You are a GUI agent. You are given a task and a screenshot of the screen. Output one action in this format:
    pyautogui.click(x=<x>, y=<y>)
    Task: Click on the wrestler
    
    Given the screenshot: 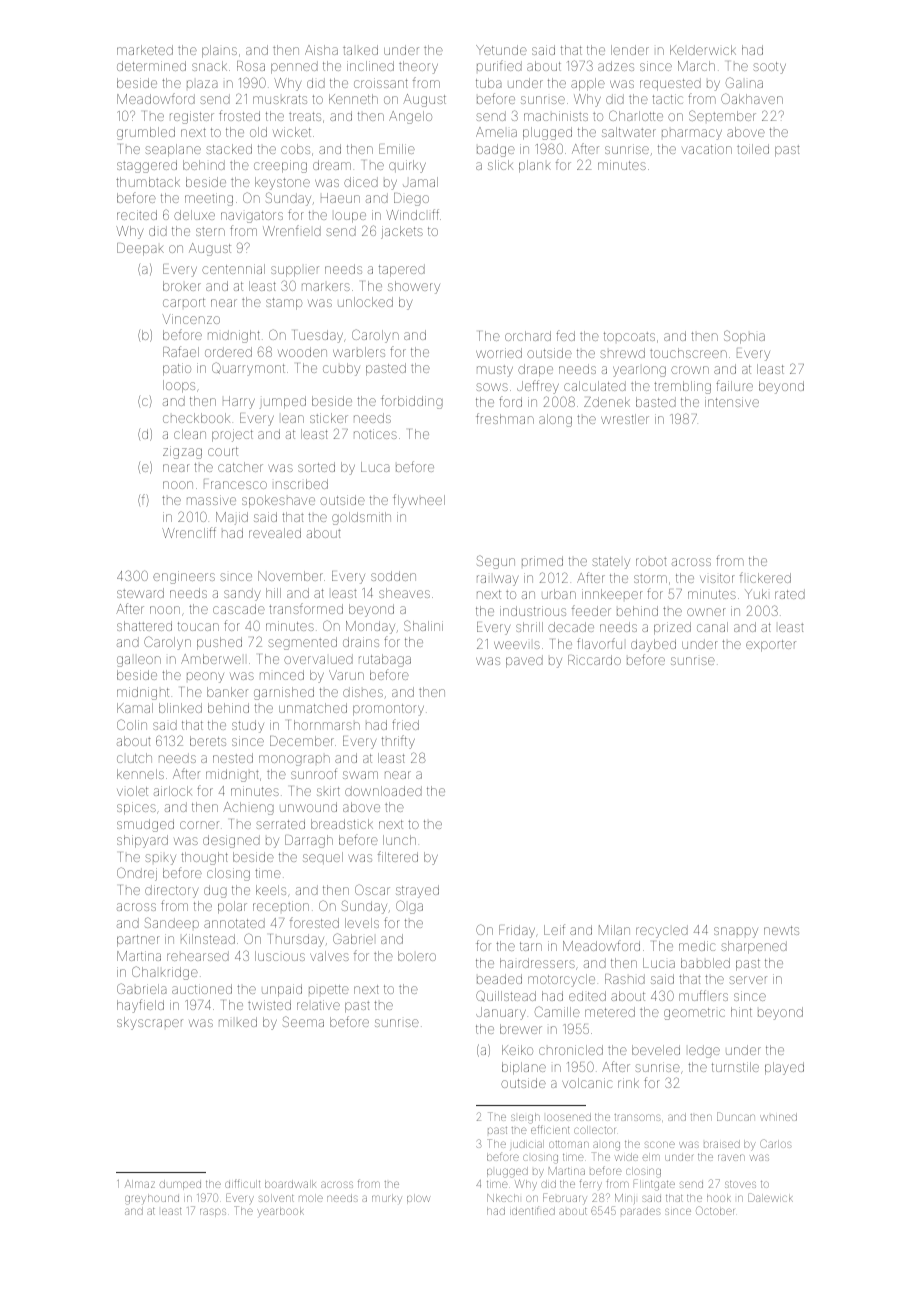 What is the action you would take?
    pyautogui.click(x=625, y=419)
